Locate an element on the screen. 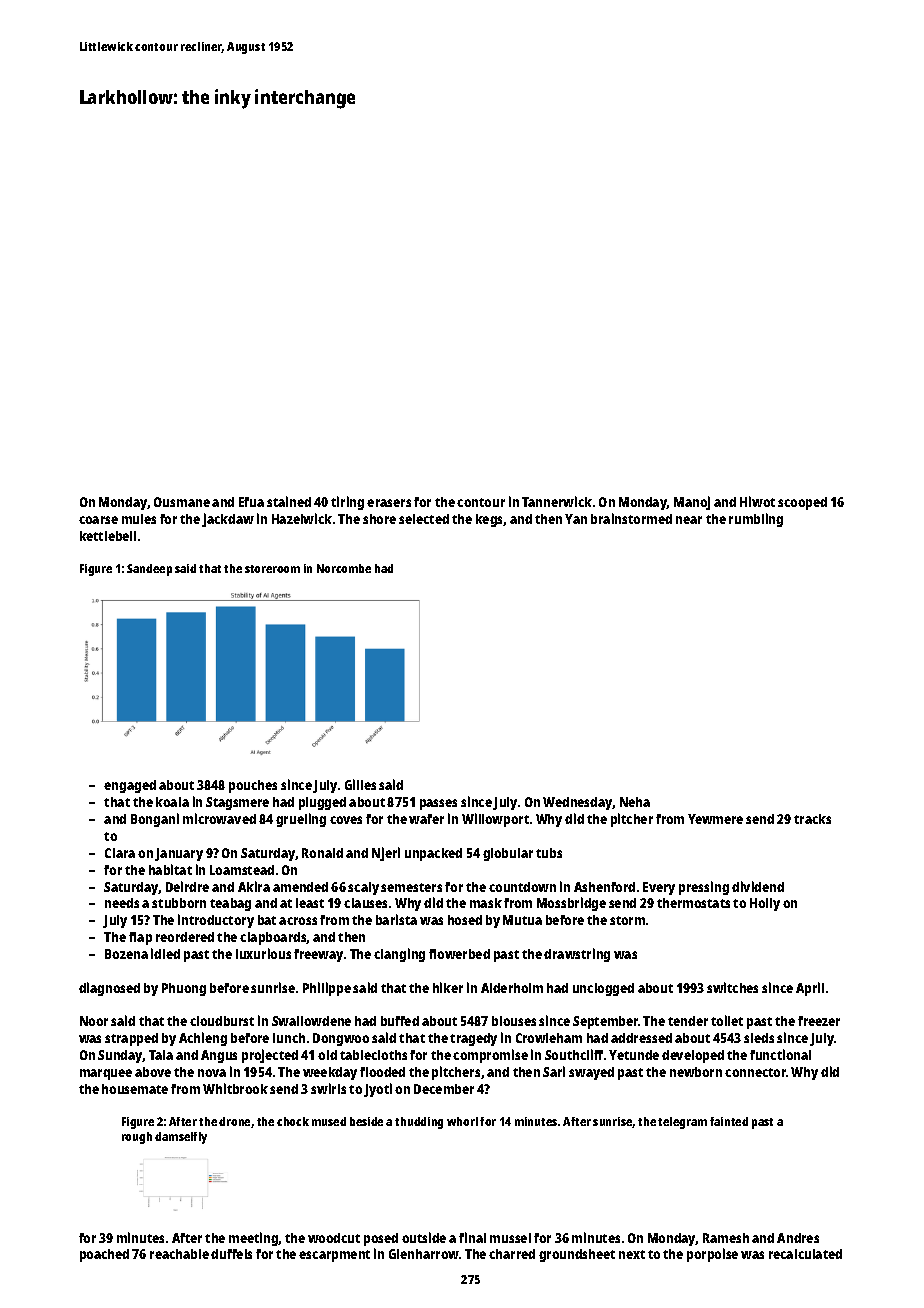 The width and height of the screenshot is (924, 1308). Manoj is located at coordinates (692, 503).
